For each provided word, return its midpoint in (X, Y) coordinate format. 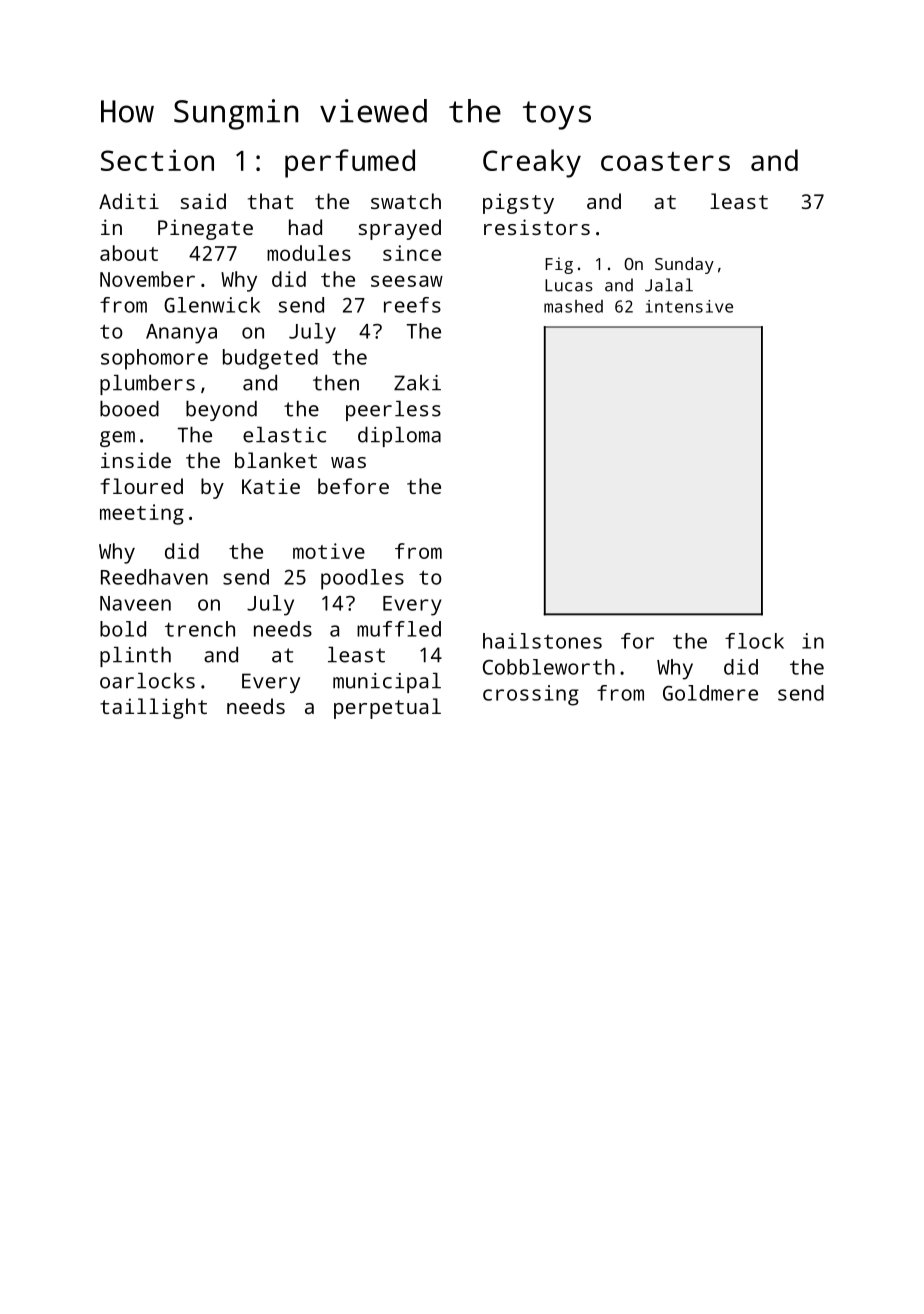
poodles (362, 579)
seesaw (407, 281)
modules (309, 253)
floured (141, 486)
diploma (399, 437)
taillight (153, 708)
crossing (531, 695)
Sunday (684, 265)
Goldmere (710, 693)
